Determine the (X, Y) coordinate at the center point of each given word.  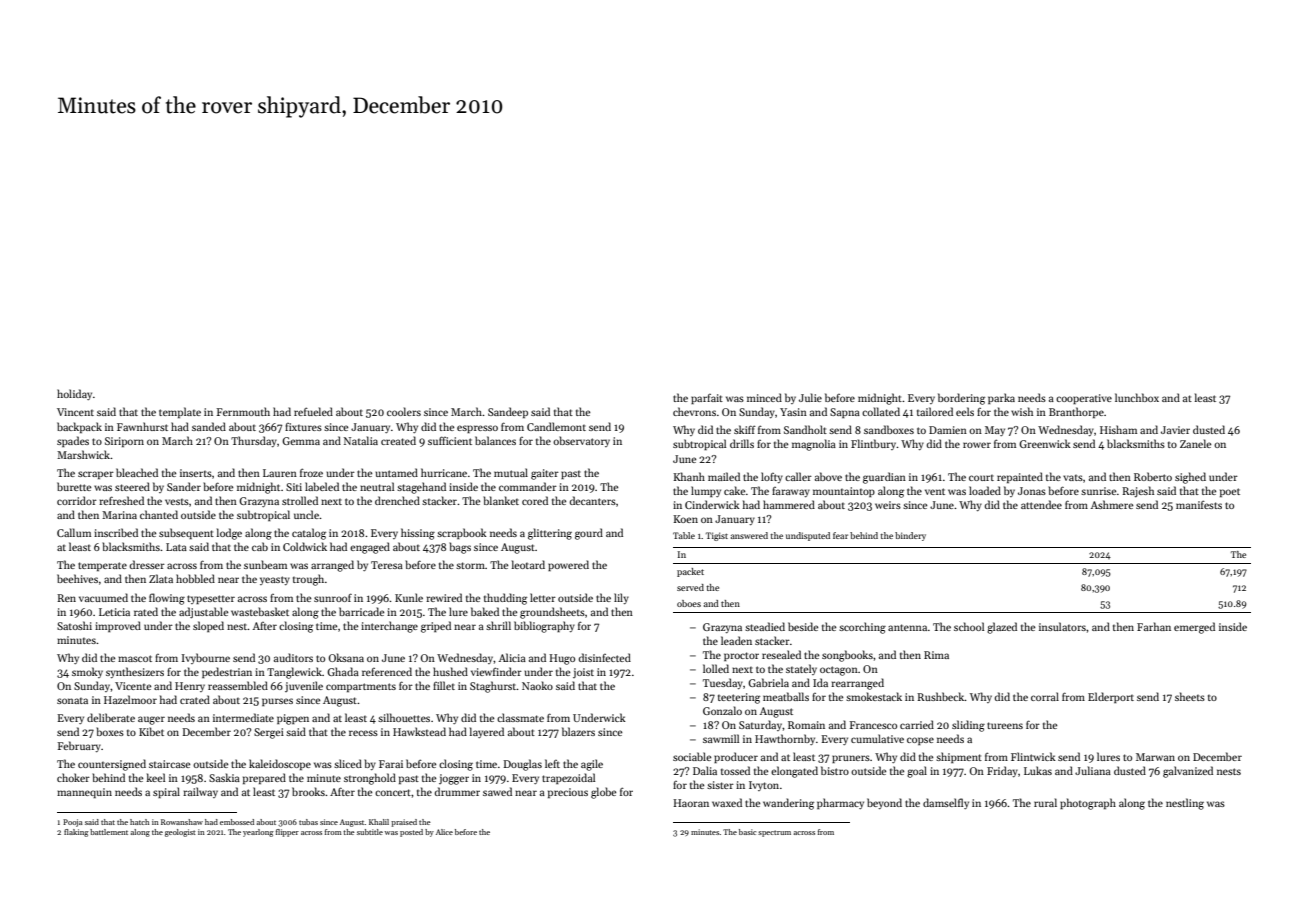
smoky (87, 672)
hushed (450, 671)
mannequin (84, 793)
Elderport (1111, 697)
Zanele (1195, 443)
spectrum (774, 833)
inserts (196, 473)
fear (840, 535)
